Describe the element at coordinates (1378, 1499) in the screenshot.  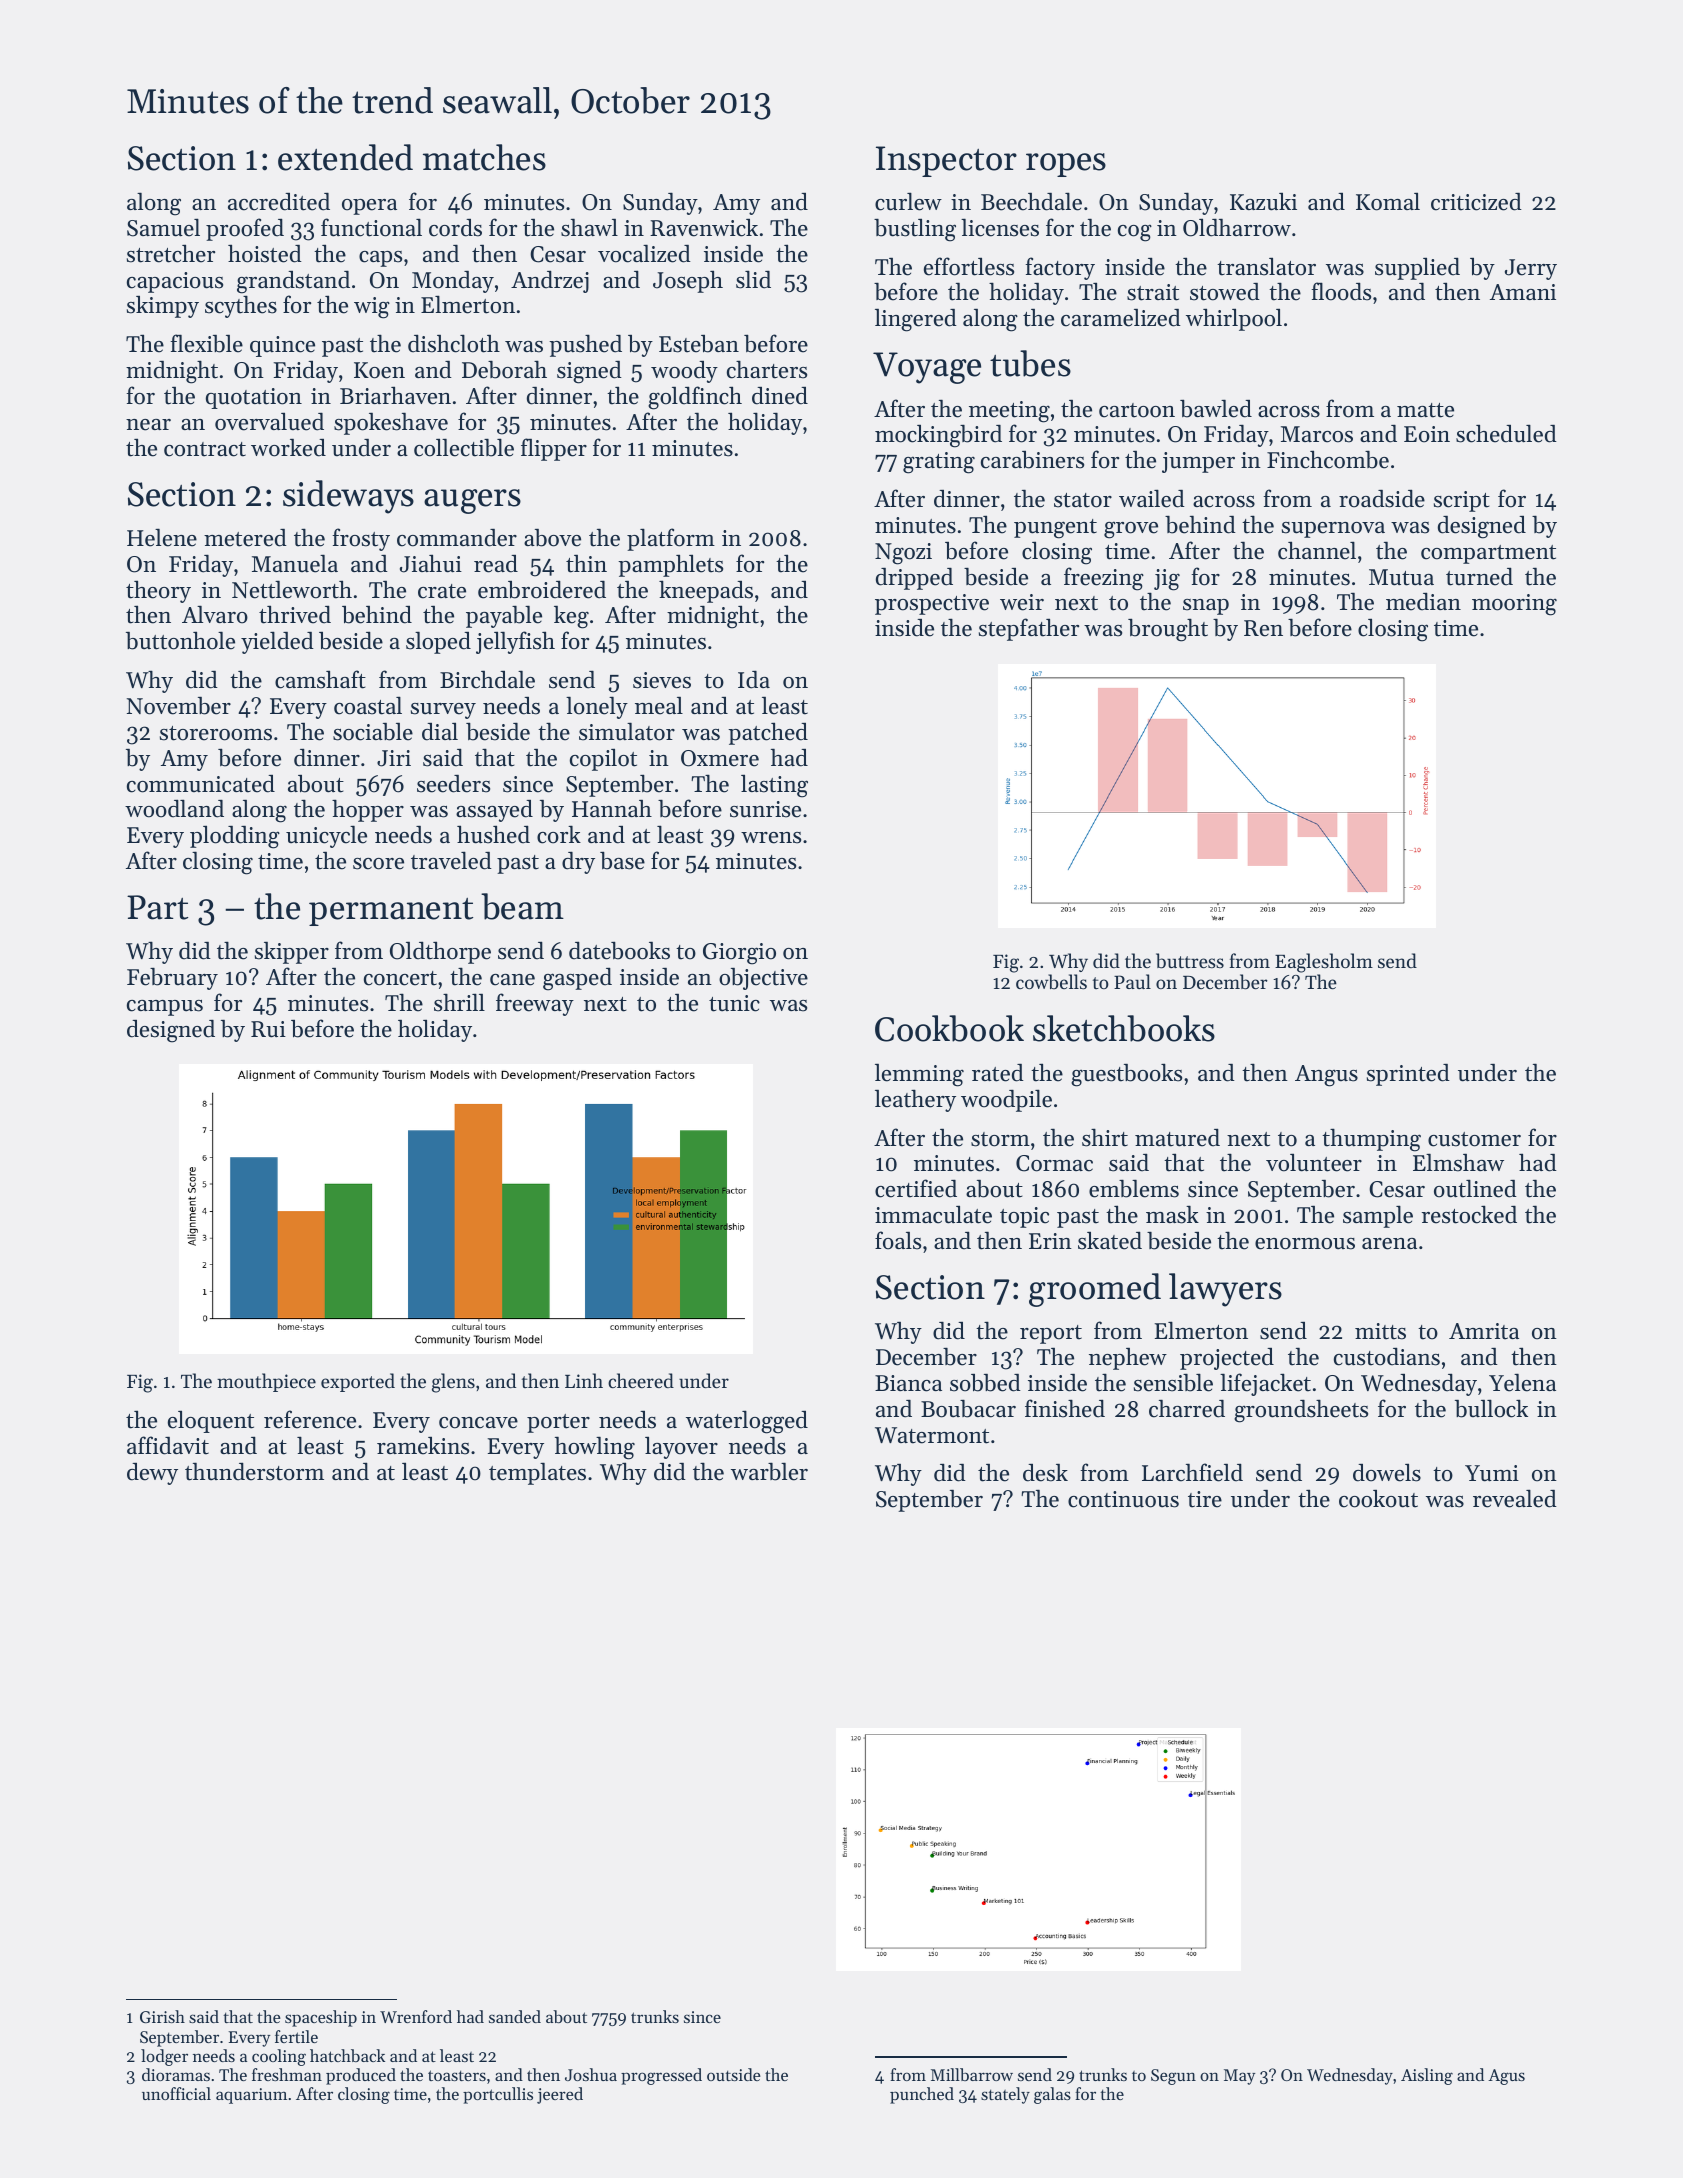
I see `cookout` at that location.
